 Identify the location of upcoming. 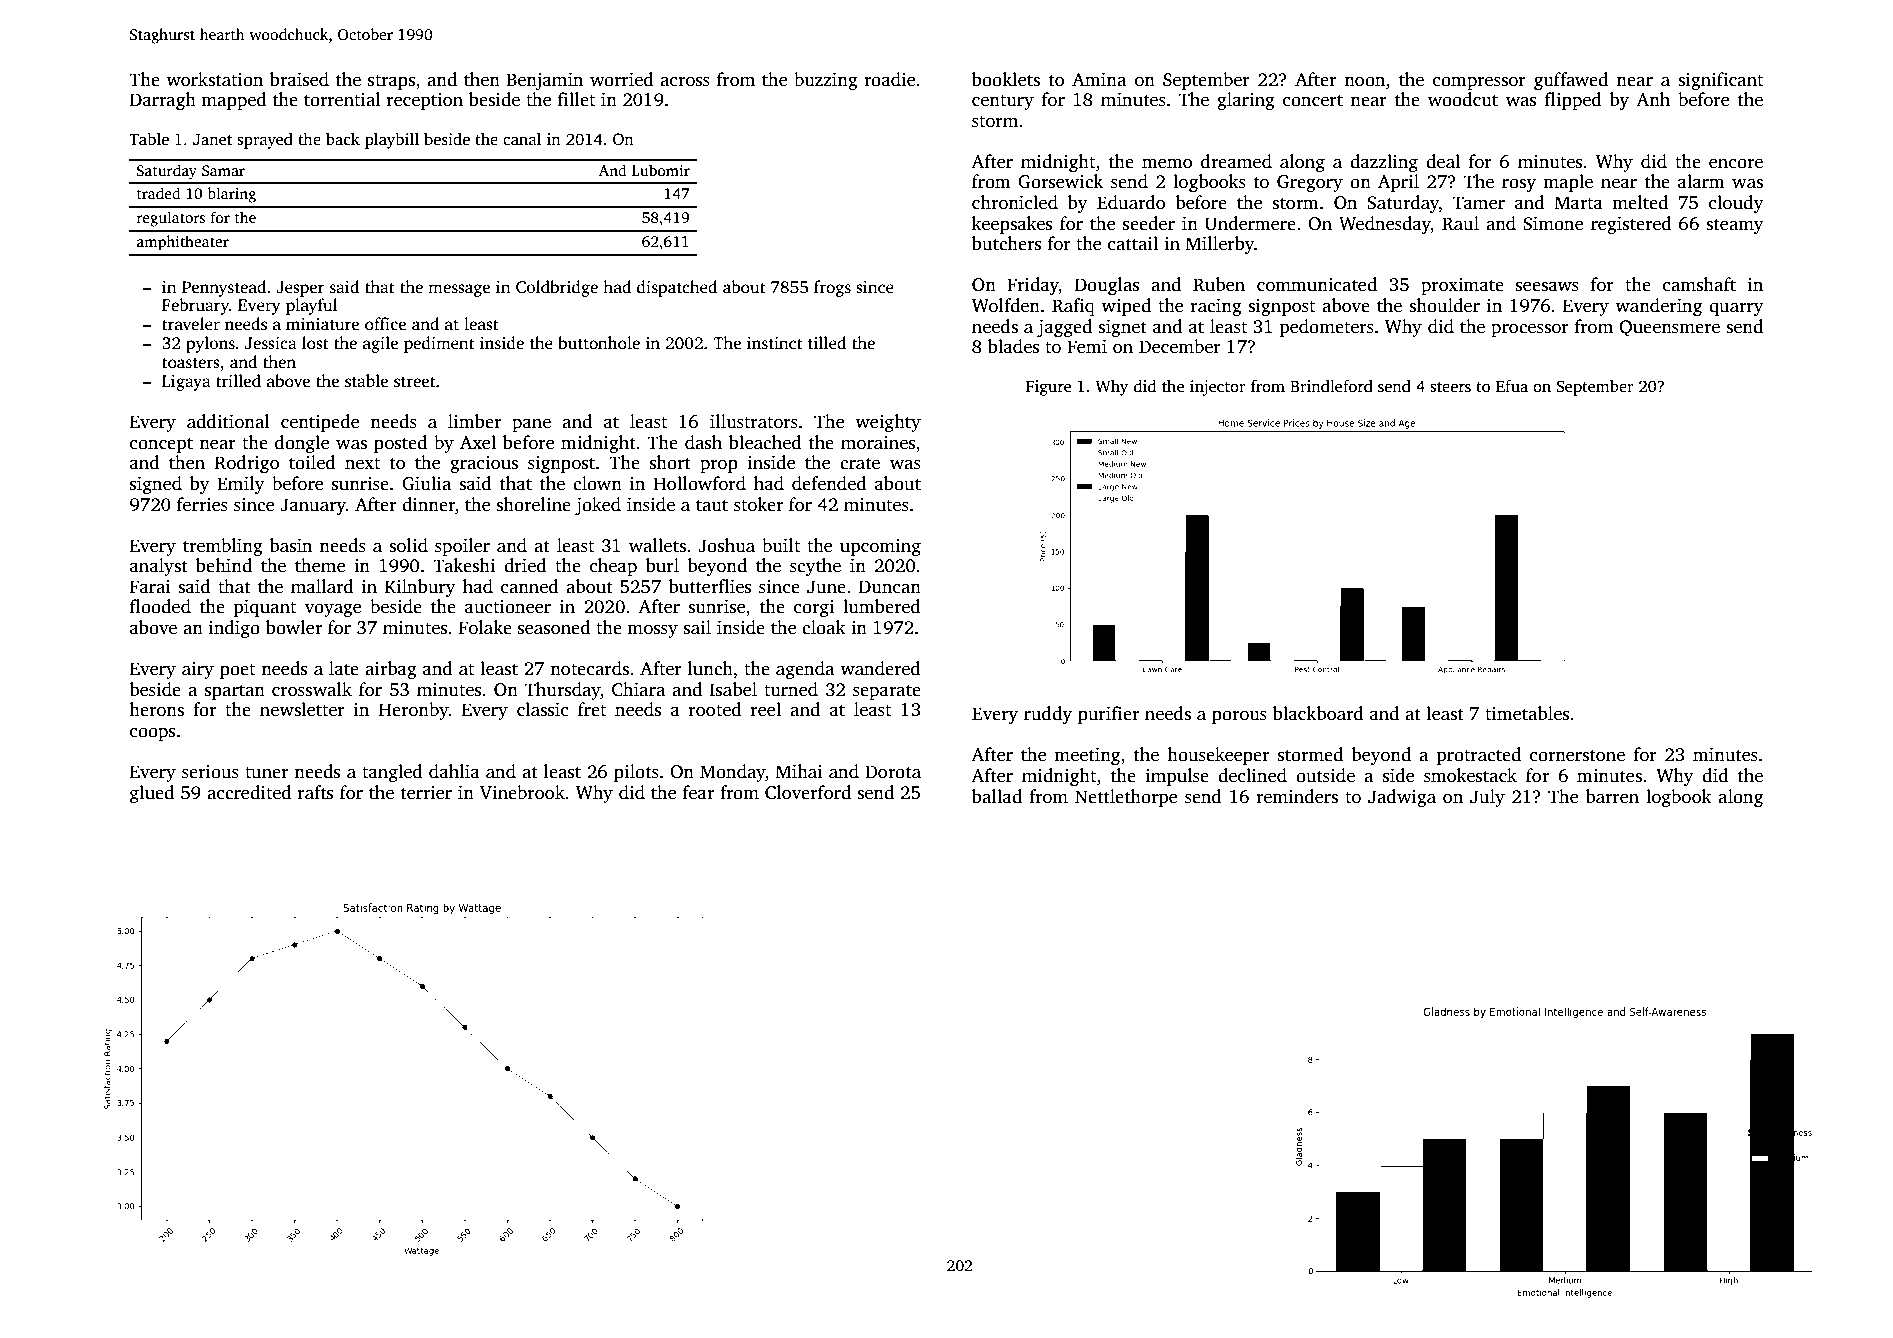
(880, 547).
